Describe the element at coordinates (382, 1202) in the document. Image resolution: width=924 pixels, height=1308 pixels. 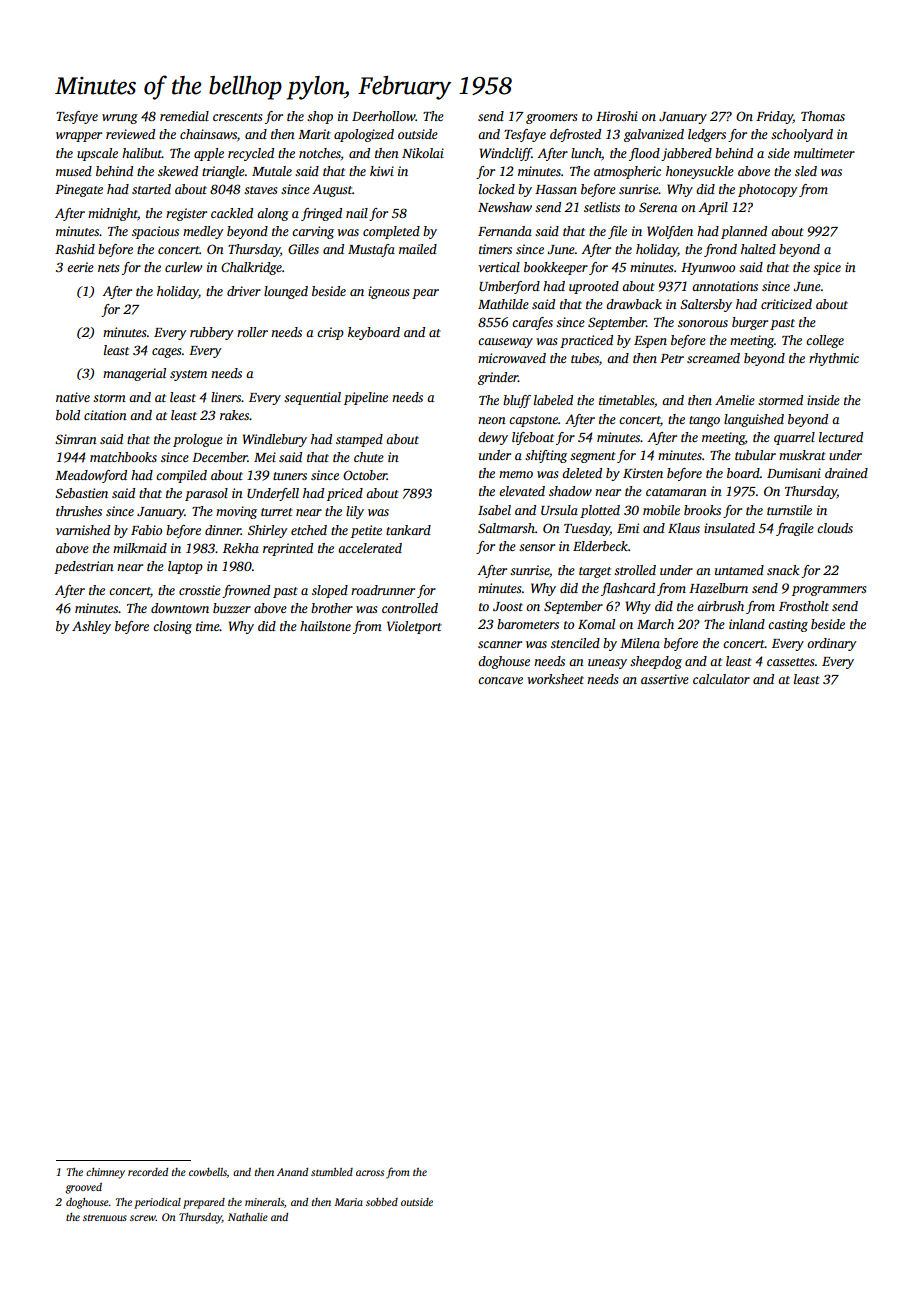
I see `sobbed` at that location.
